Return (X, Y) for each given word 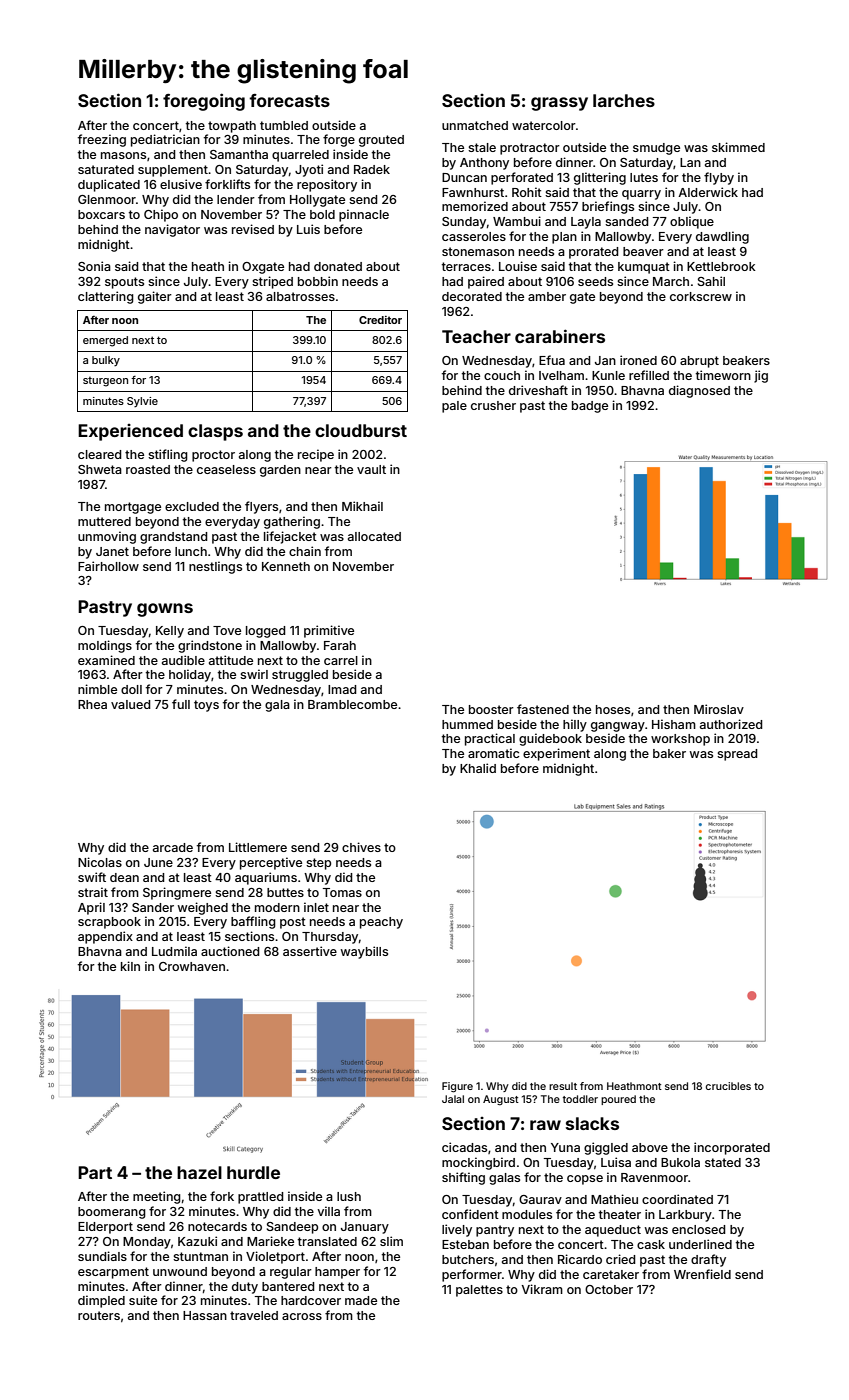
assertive (310, 951)
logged (265, 632)
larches (624, 100)
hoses (613, 709)
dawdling (722, 237)
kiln (130, 966)
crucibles (728, 1086)
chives (361, 847)
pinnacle (364, 215)
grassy (559, 104)
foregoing (204, 102)
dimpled (101, 1301)
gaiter (155, 297)
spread (737, 755)
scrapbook (109, 923)
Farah (340, 645)
